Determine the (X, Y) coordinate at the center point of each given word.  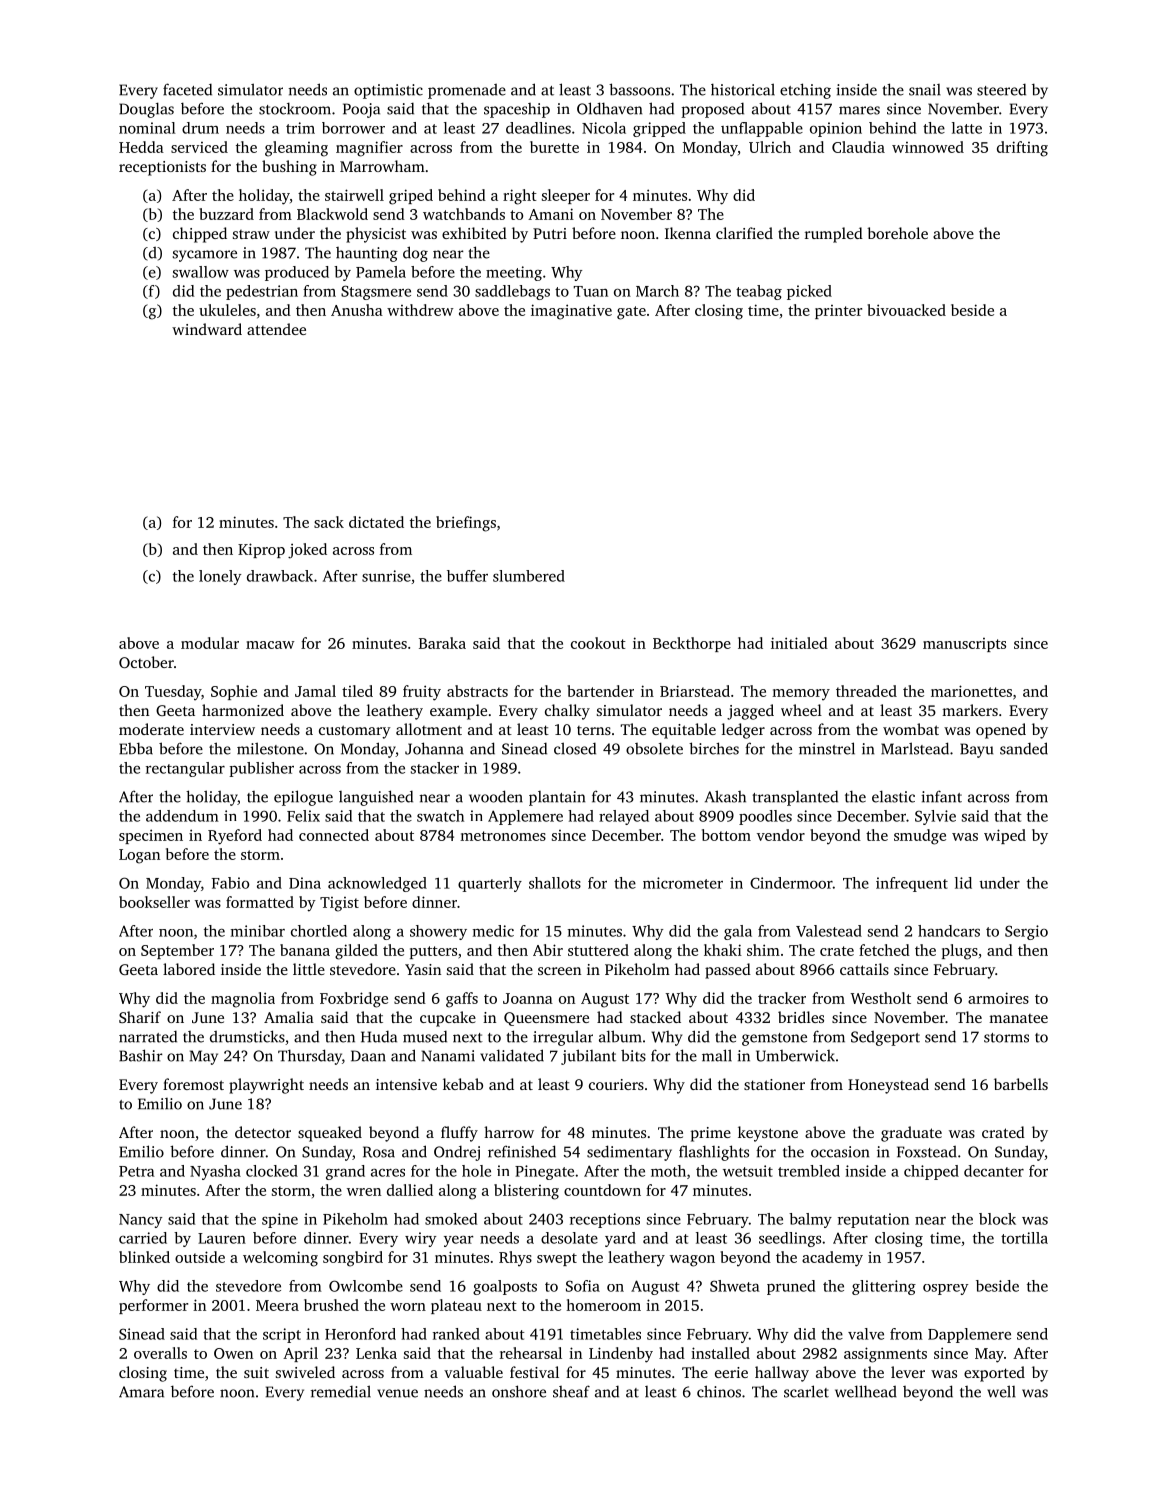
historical (743, 89)
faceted (187, 89)
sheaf (571, 1391)
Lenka (376, 1353)
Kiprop (261, 550)
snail (925, 90)
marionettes (971, 691)
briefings (466, 524)
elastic (893, 796)
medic (493, 931)
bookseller (154, 902)
